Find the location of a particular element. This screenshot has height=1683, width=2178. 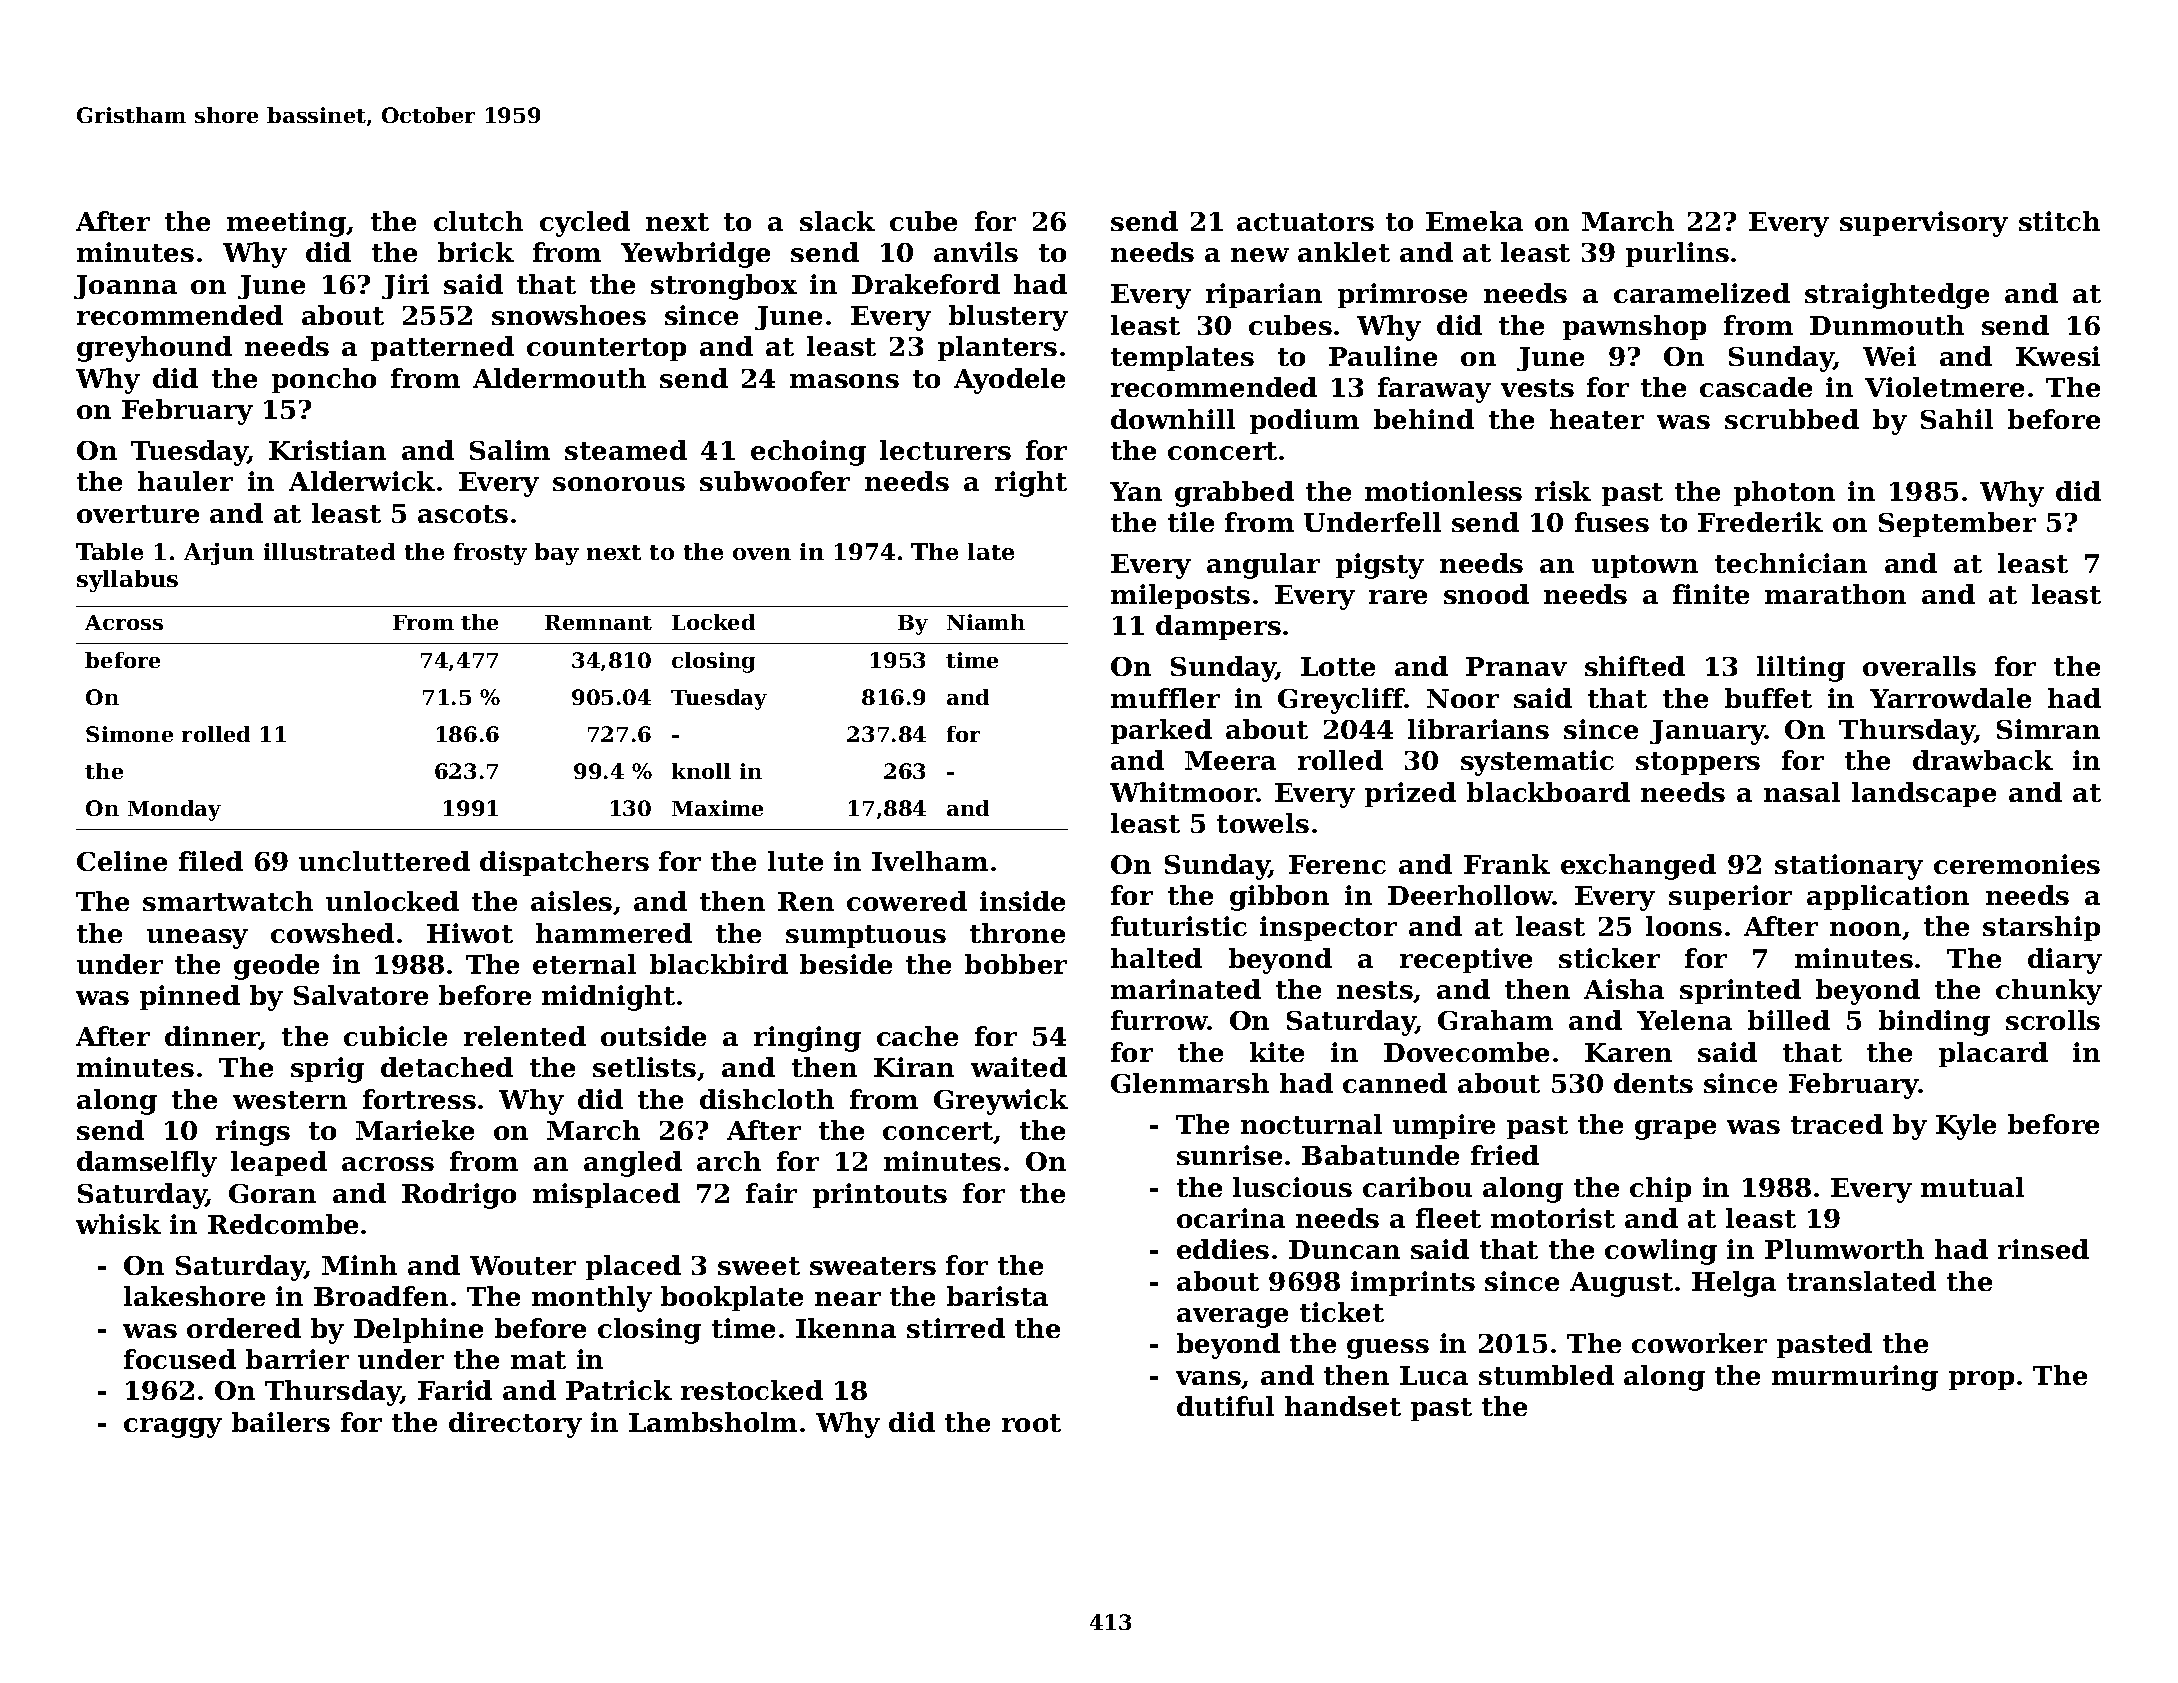

meeting is located at coordinates (287, 224).
